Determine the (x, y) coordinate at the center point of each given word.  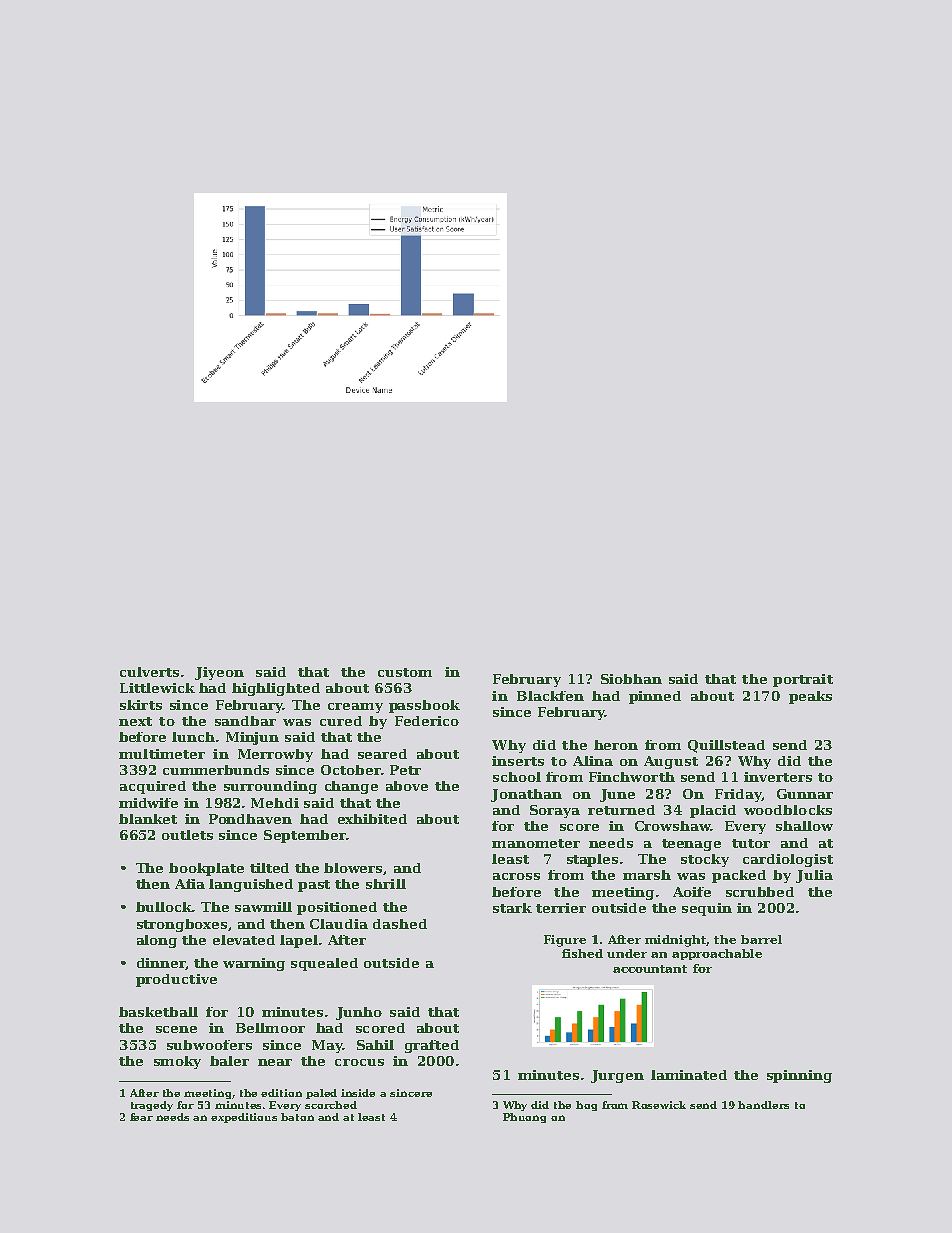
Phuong (524, 1118)
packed (739, 876)
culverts (149, 672)
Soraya (555, 811)
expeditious (244, 1118)
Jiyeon (219, 673)
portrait (803, 680)
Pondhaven (250, 819)
